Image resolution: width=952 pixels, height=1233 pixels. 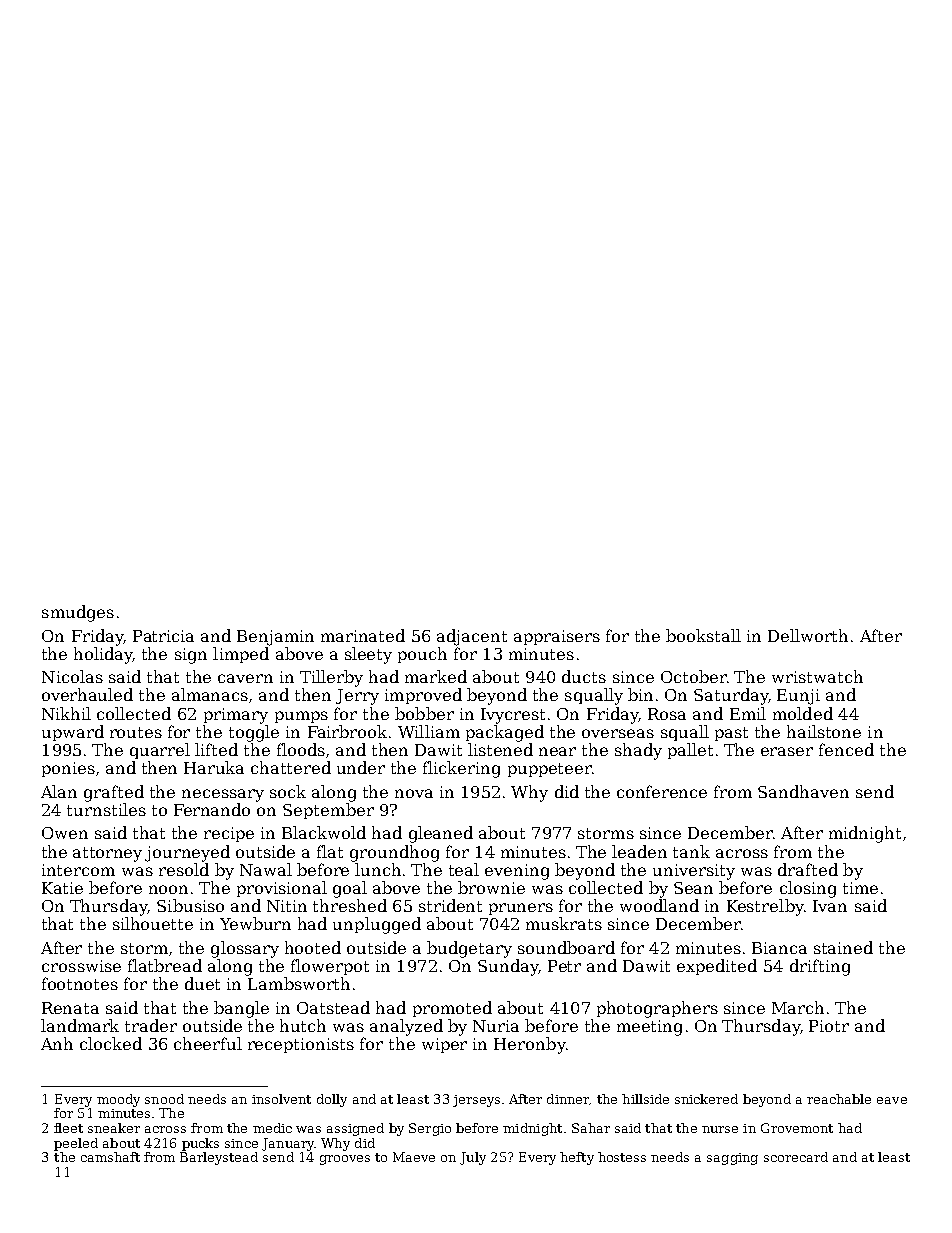 What do you see at coordinates (691, 851) in the screenshot?
I see `tank` at bounding box center [691, 851].
